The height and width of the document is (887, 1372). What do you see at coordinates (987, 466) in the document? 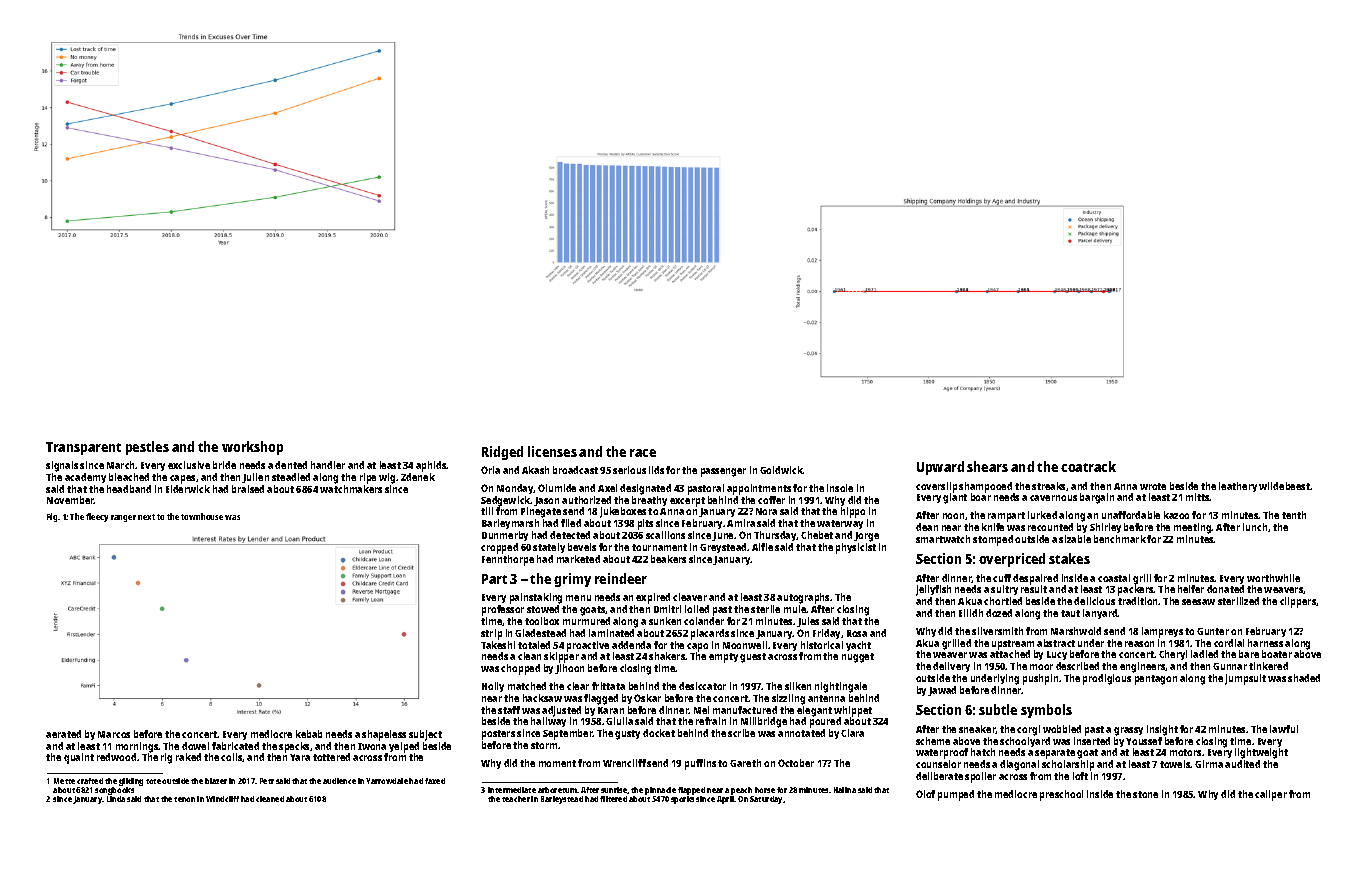
I see `shears` at bounding box center [987, 466].
